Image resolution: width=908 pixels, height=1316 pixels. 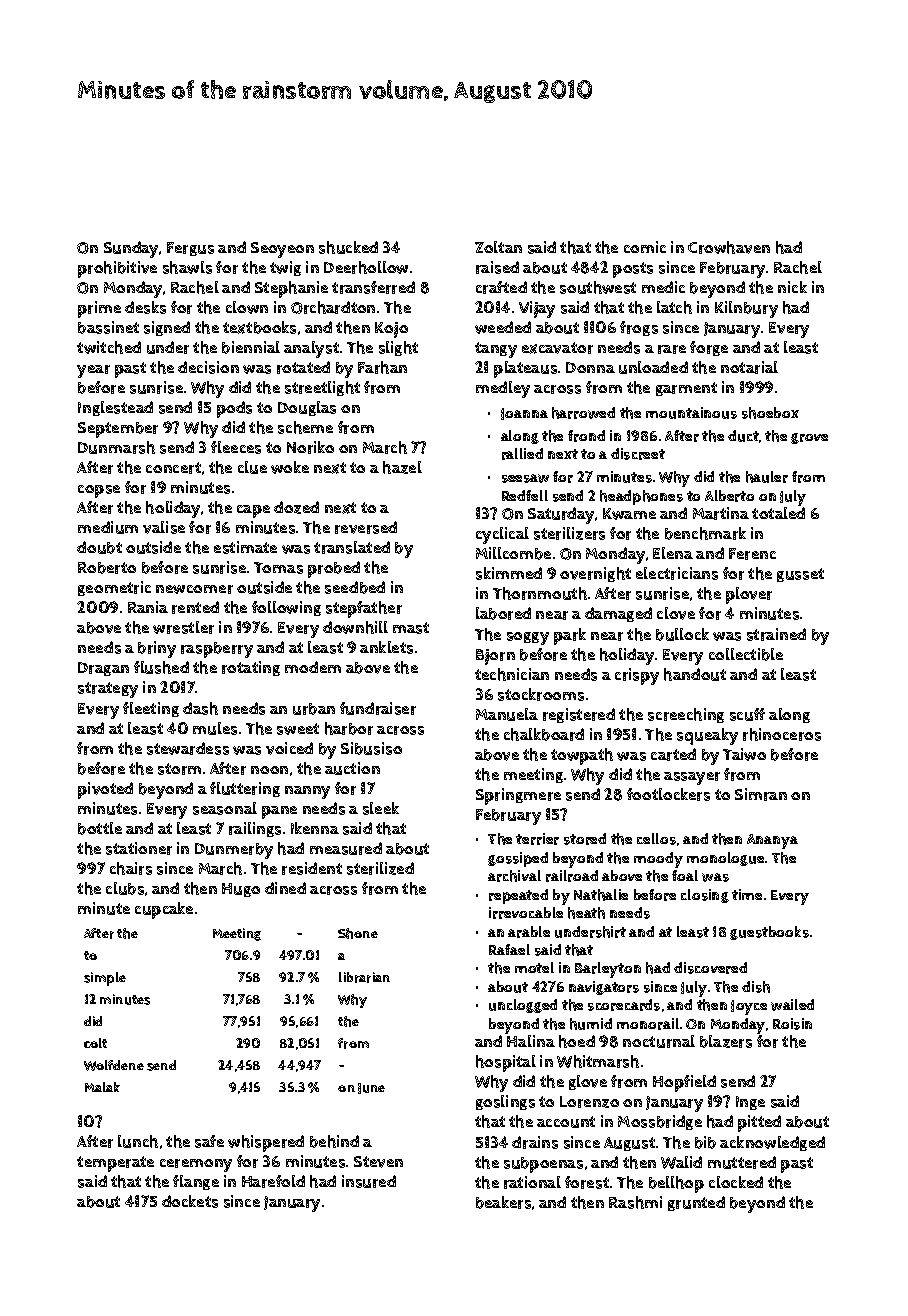 I want to click on comic, so click(x=645, y=247).
